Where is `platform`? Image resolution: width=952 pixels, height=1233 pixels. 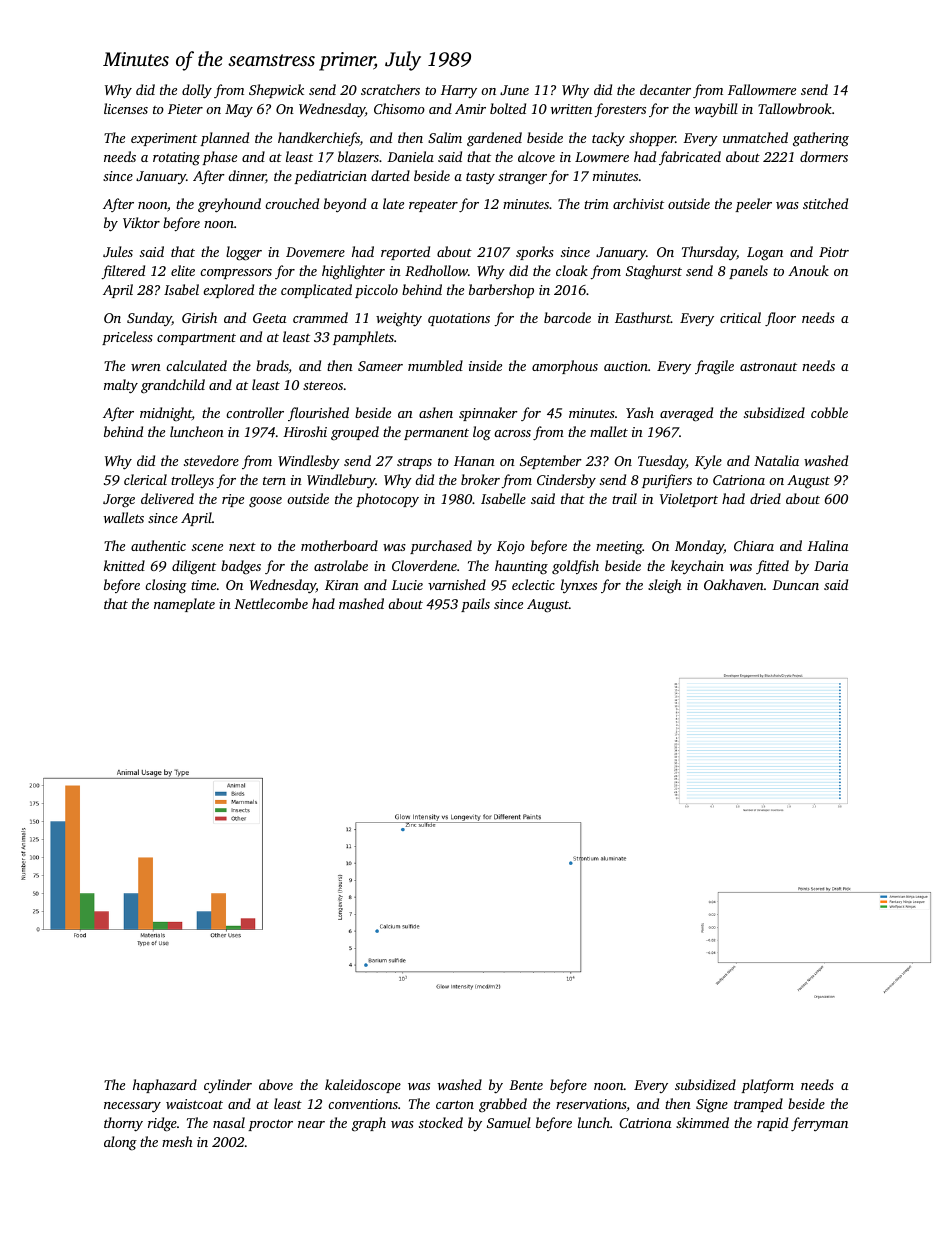 platform is located at coordinates (767, 1086).
